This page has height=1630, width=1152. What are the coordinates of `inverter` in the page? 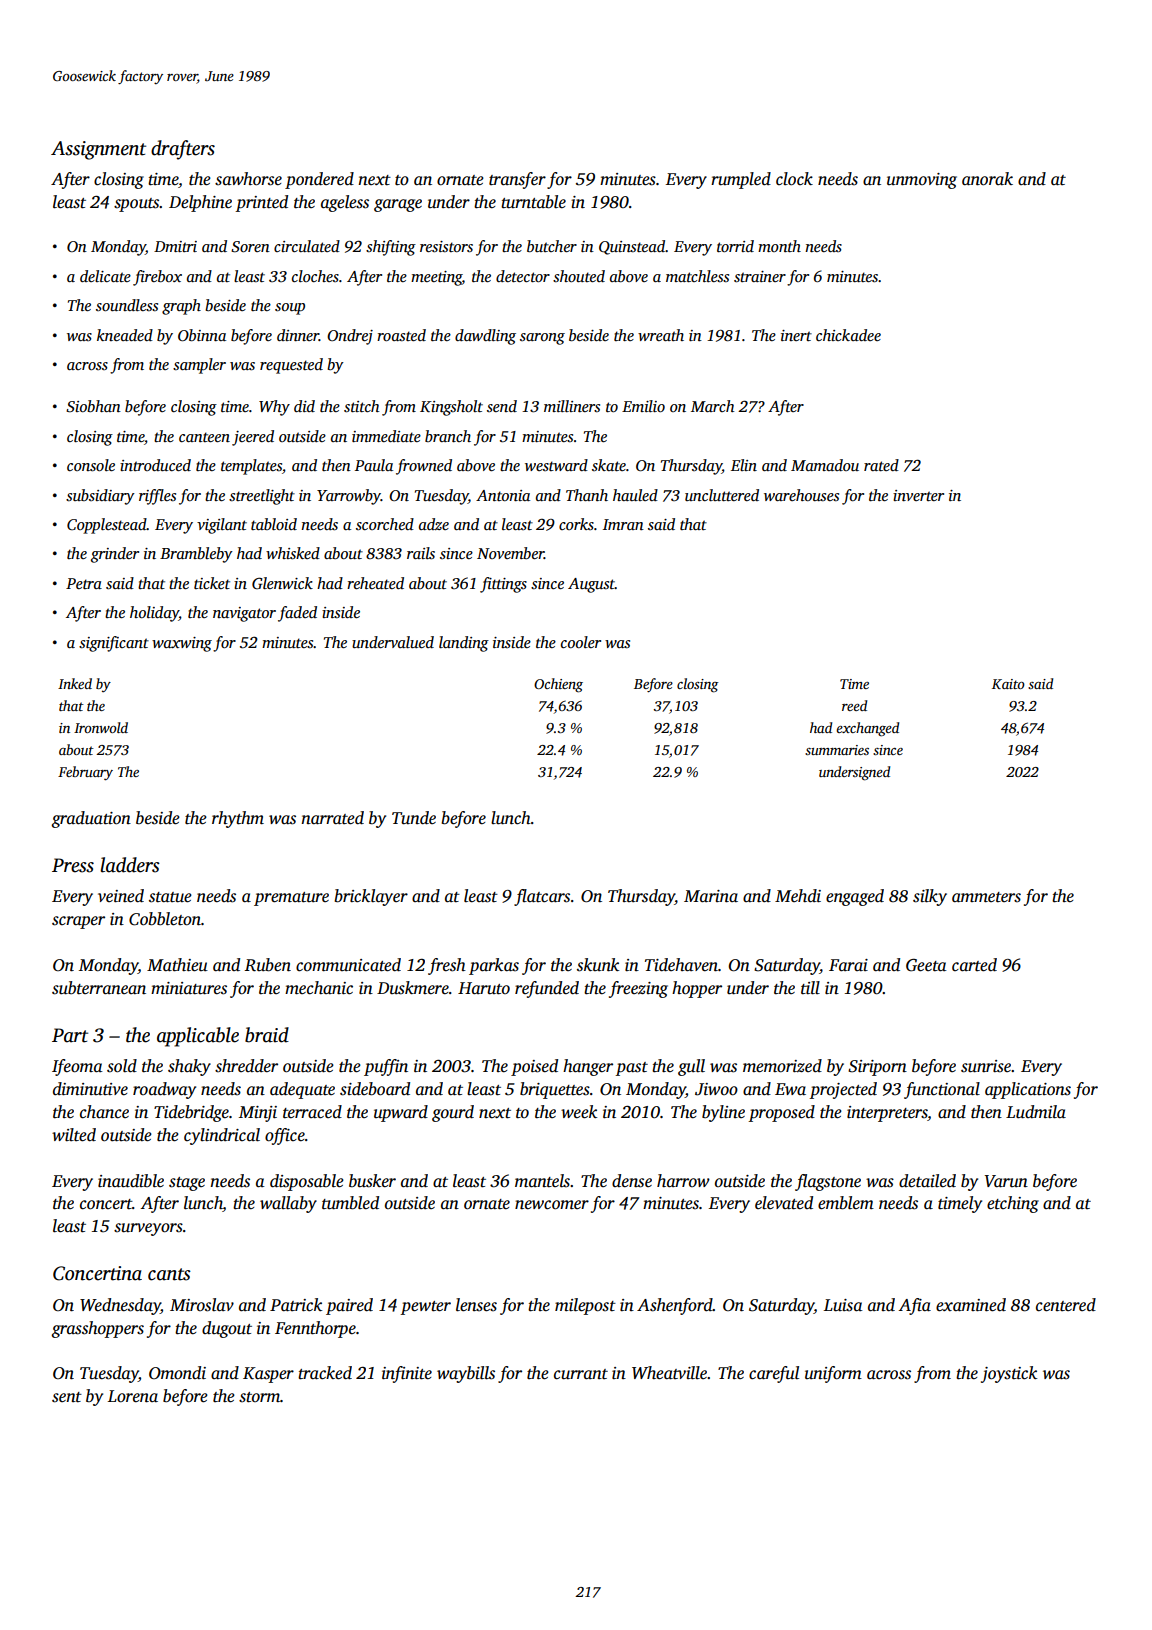 It's located at (918, 495).
